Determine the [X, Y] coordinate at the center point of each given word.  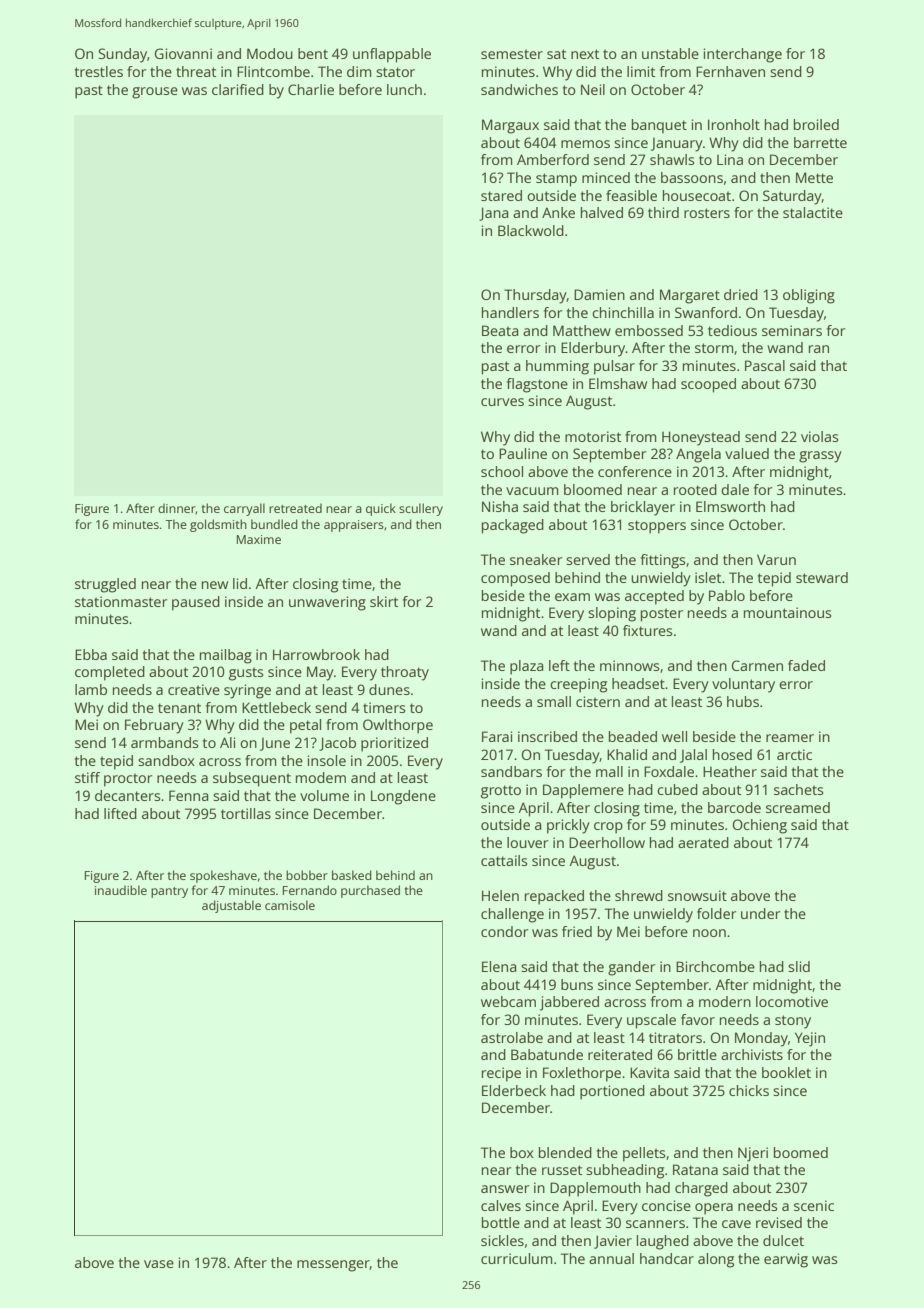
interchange [743, 55]
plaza [527, 667]
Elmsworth [730, 506]
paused [196, 603]
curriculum [516, 1258]
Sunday [122, 55]
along [716, 1260]
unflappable [392, 55]
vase [159, 1264]
